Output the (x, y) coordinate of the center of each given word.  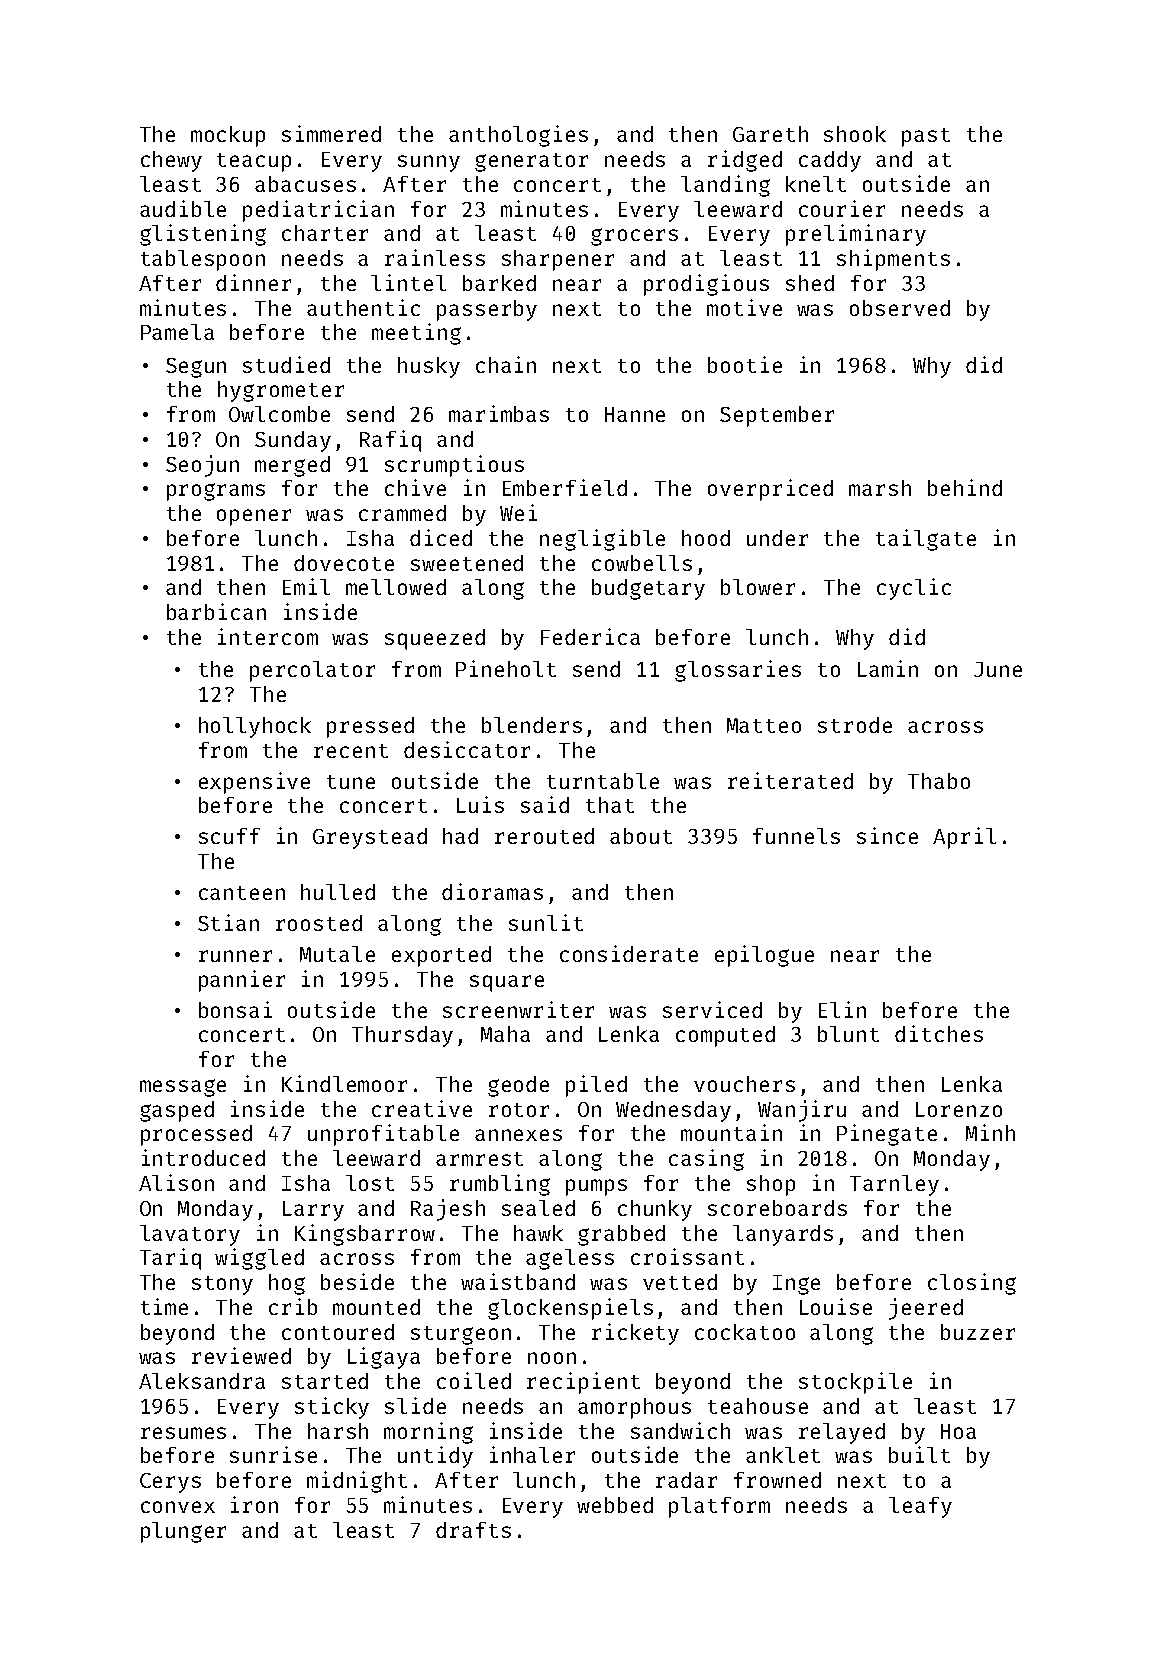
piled (596, 1086)
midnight (357, 1482)
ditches (939, 1033)
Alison (176, 1182)
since (887, 835)
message (183, 1088)
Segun (196, 368)
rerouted (544, 836)
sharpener (558, 260)
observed (900, 308)
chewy (171, 161)
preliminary (856, 235)
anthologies (518, 136)
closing (972, 1284)
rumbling (500, 1185)
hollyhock (255, 727)
